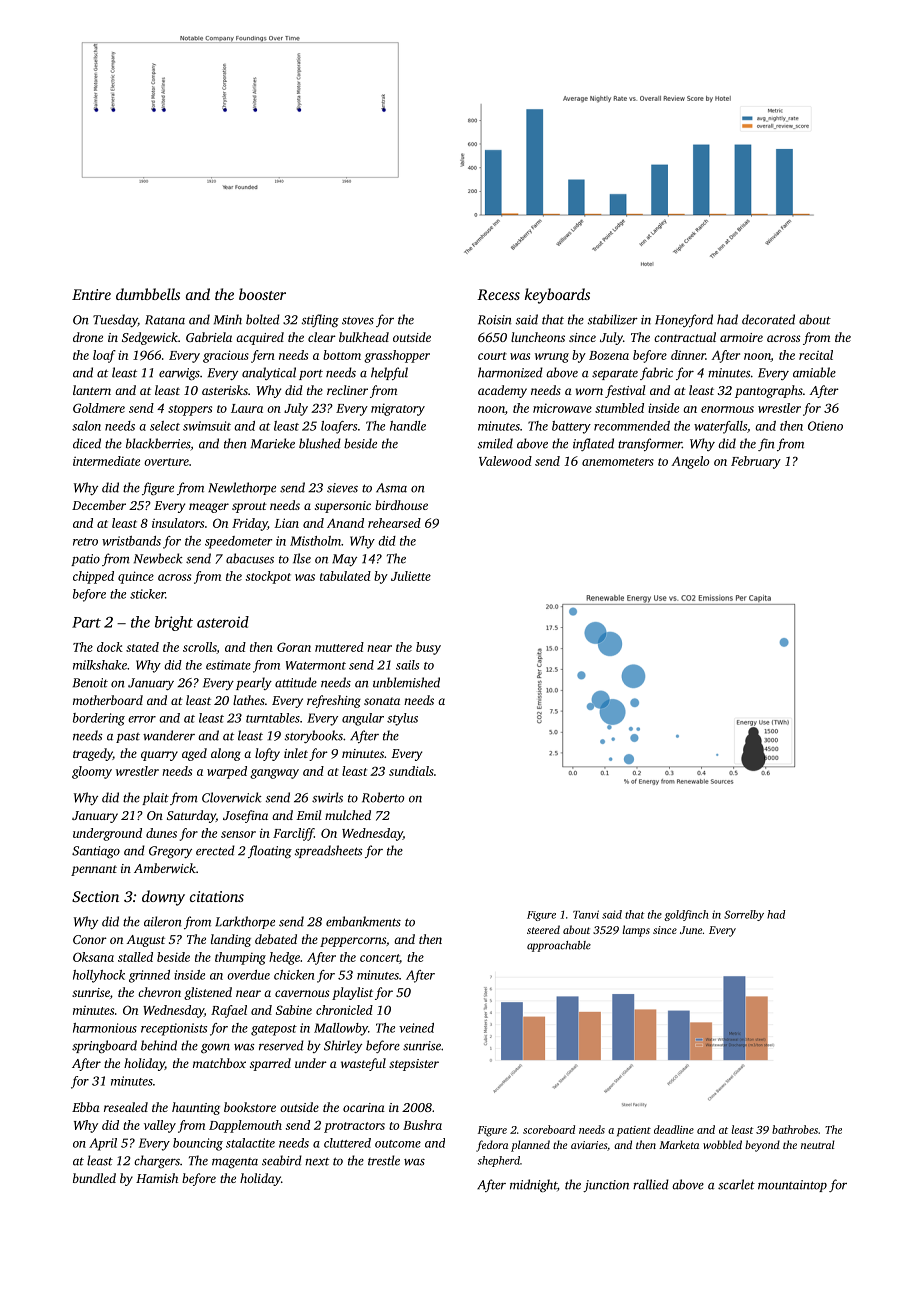 The height and width of the screenshot is (1308, 924). What do you see at coordinates (157, 1178) in the screenshot?
I see `Hamish` at bounding box center [157, 1178].
